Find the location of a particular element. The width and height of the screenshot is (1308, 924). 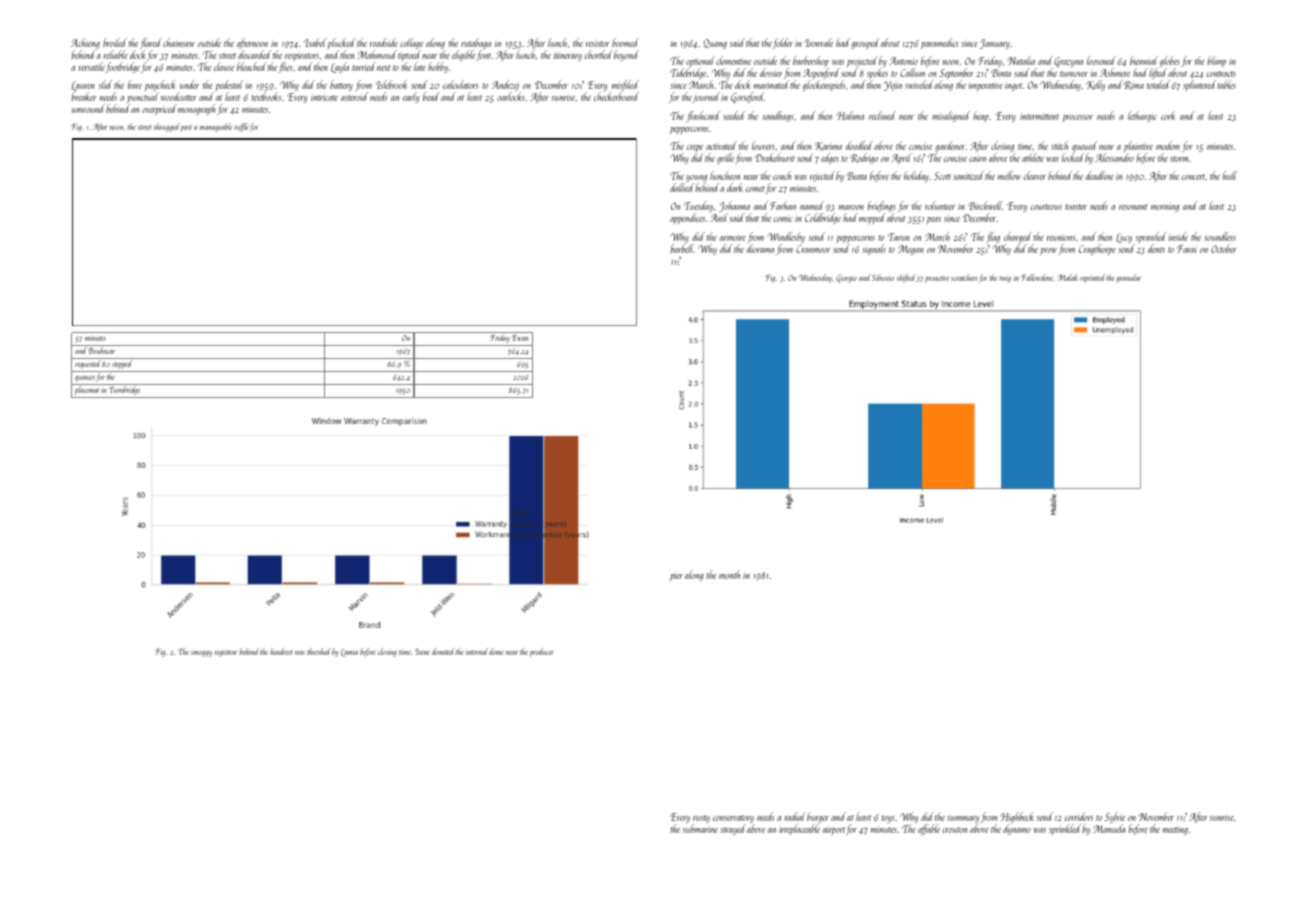

projected is located at coordinates (862, 62).
